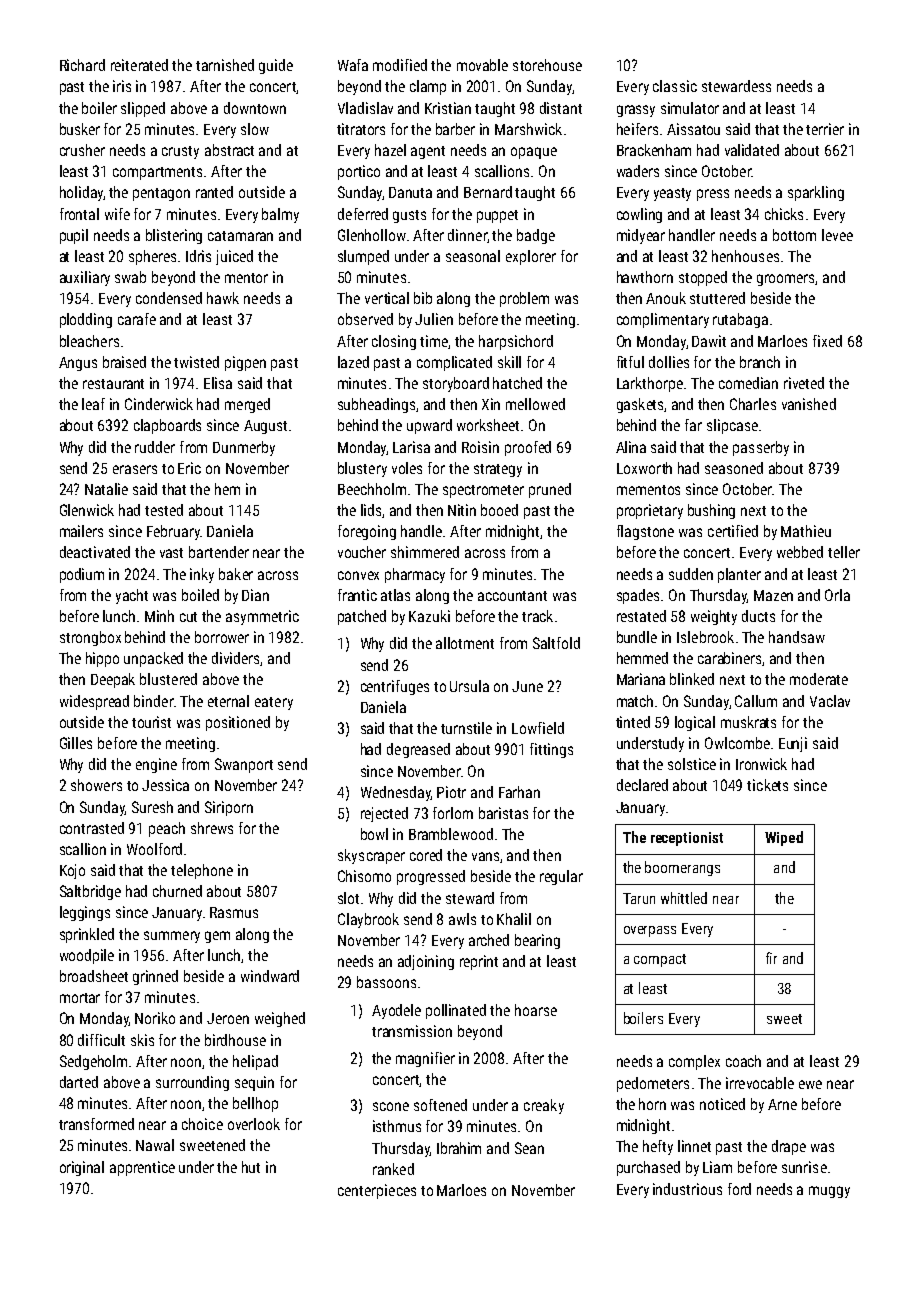 This page has width=924, height=1308. What do you see at coordinates (202, 1124) in the page?
I see `choice` at bounding box center [202, 1124].
